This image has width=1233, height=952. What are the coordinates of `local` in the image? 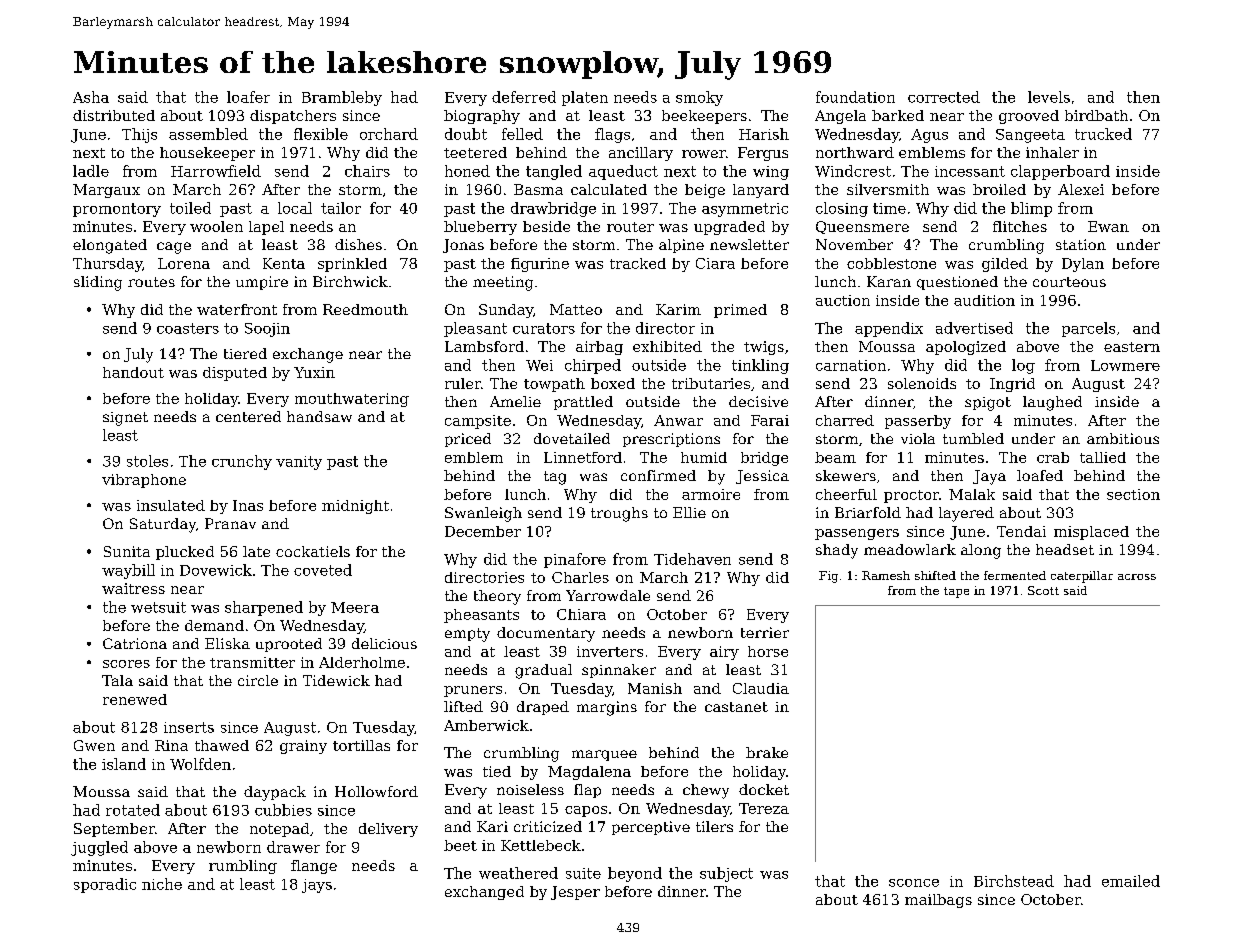 It's located at (295, 208).
